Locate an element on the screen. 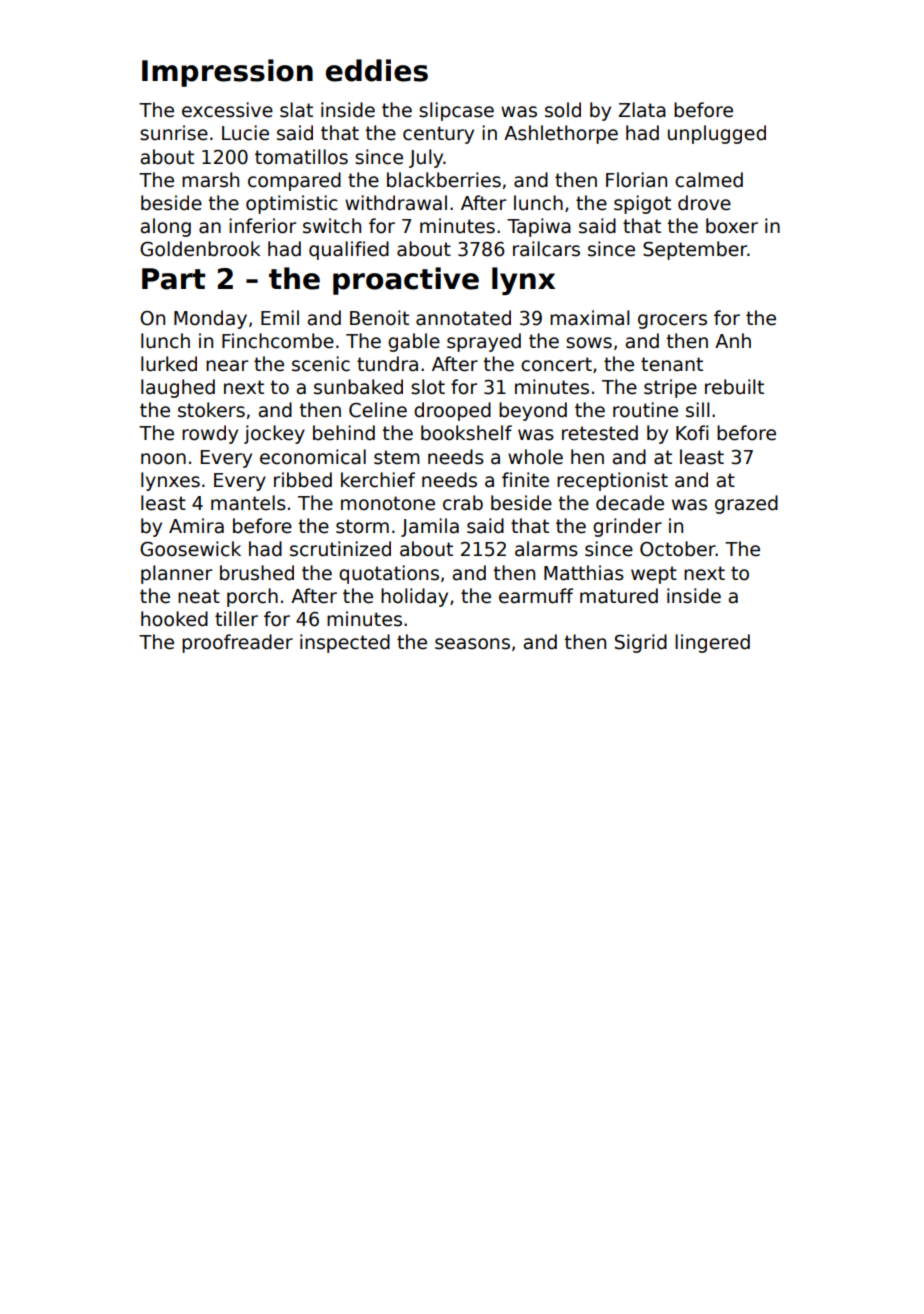 The height and width of the screenshot is (1314, 924). Zlata is located at coordinates (642, 110).
